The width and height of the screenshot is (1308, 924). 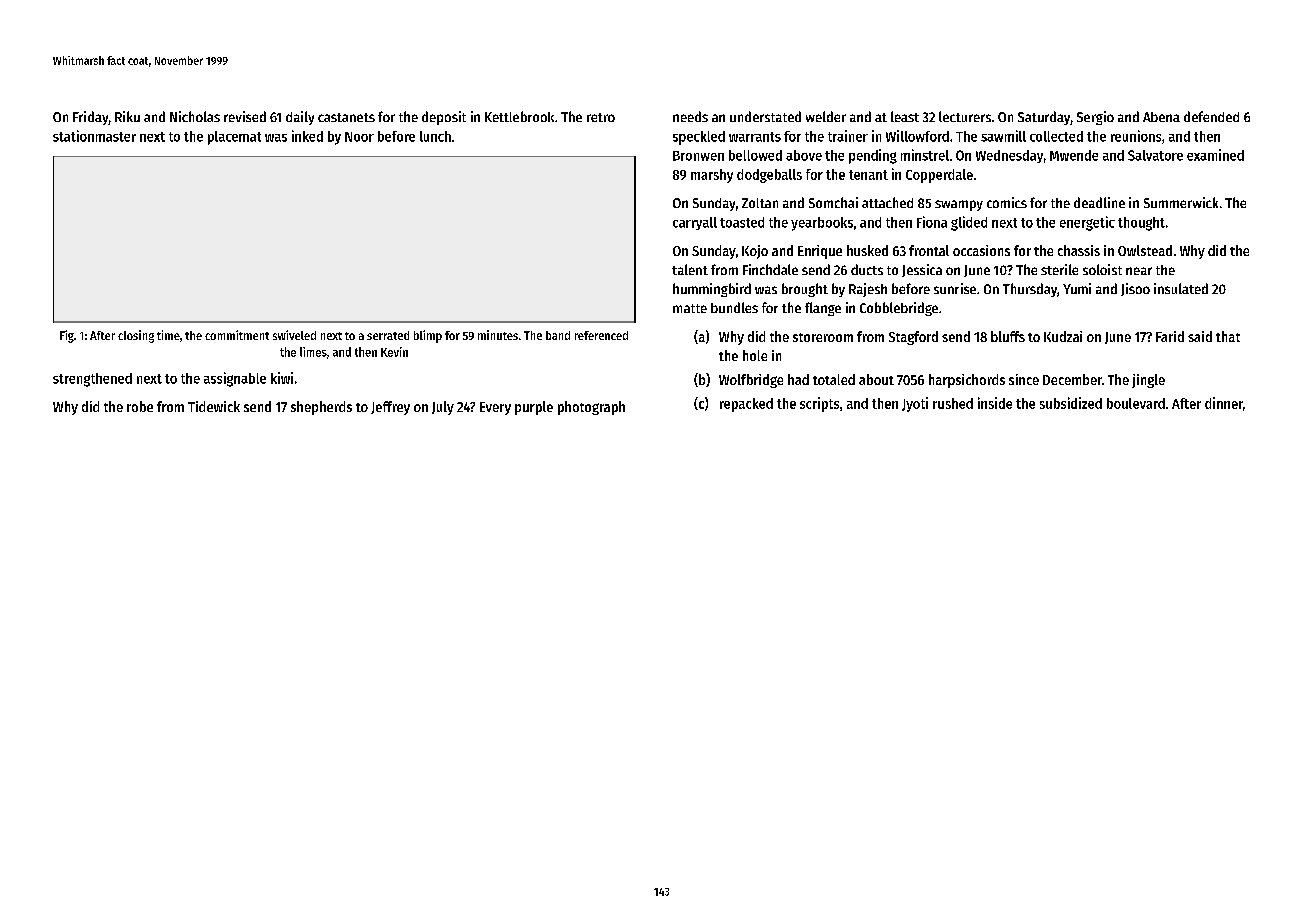 I want to click on lunch, so click(x=435, y=136).
